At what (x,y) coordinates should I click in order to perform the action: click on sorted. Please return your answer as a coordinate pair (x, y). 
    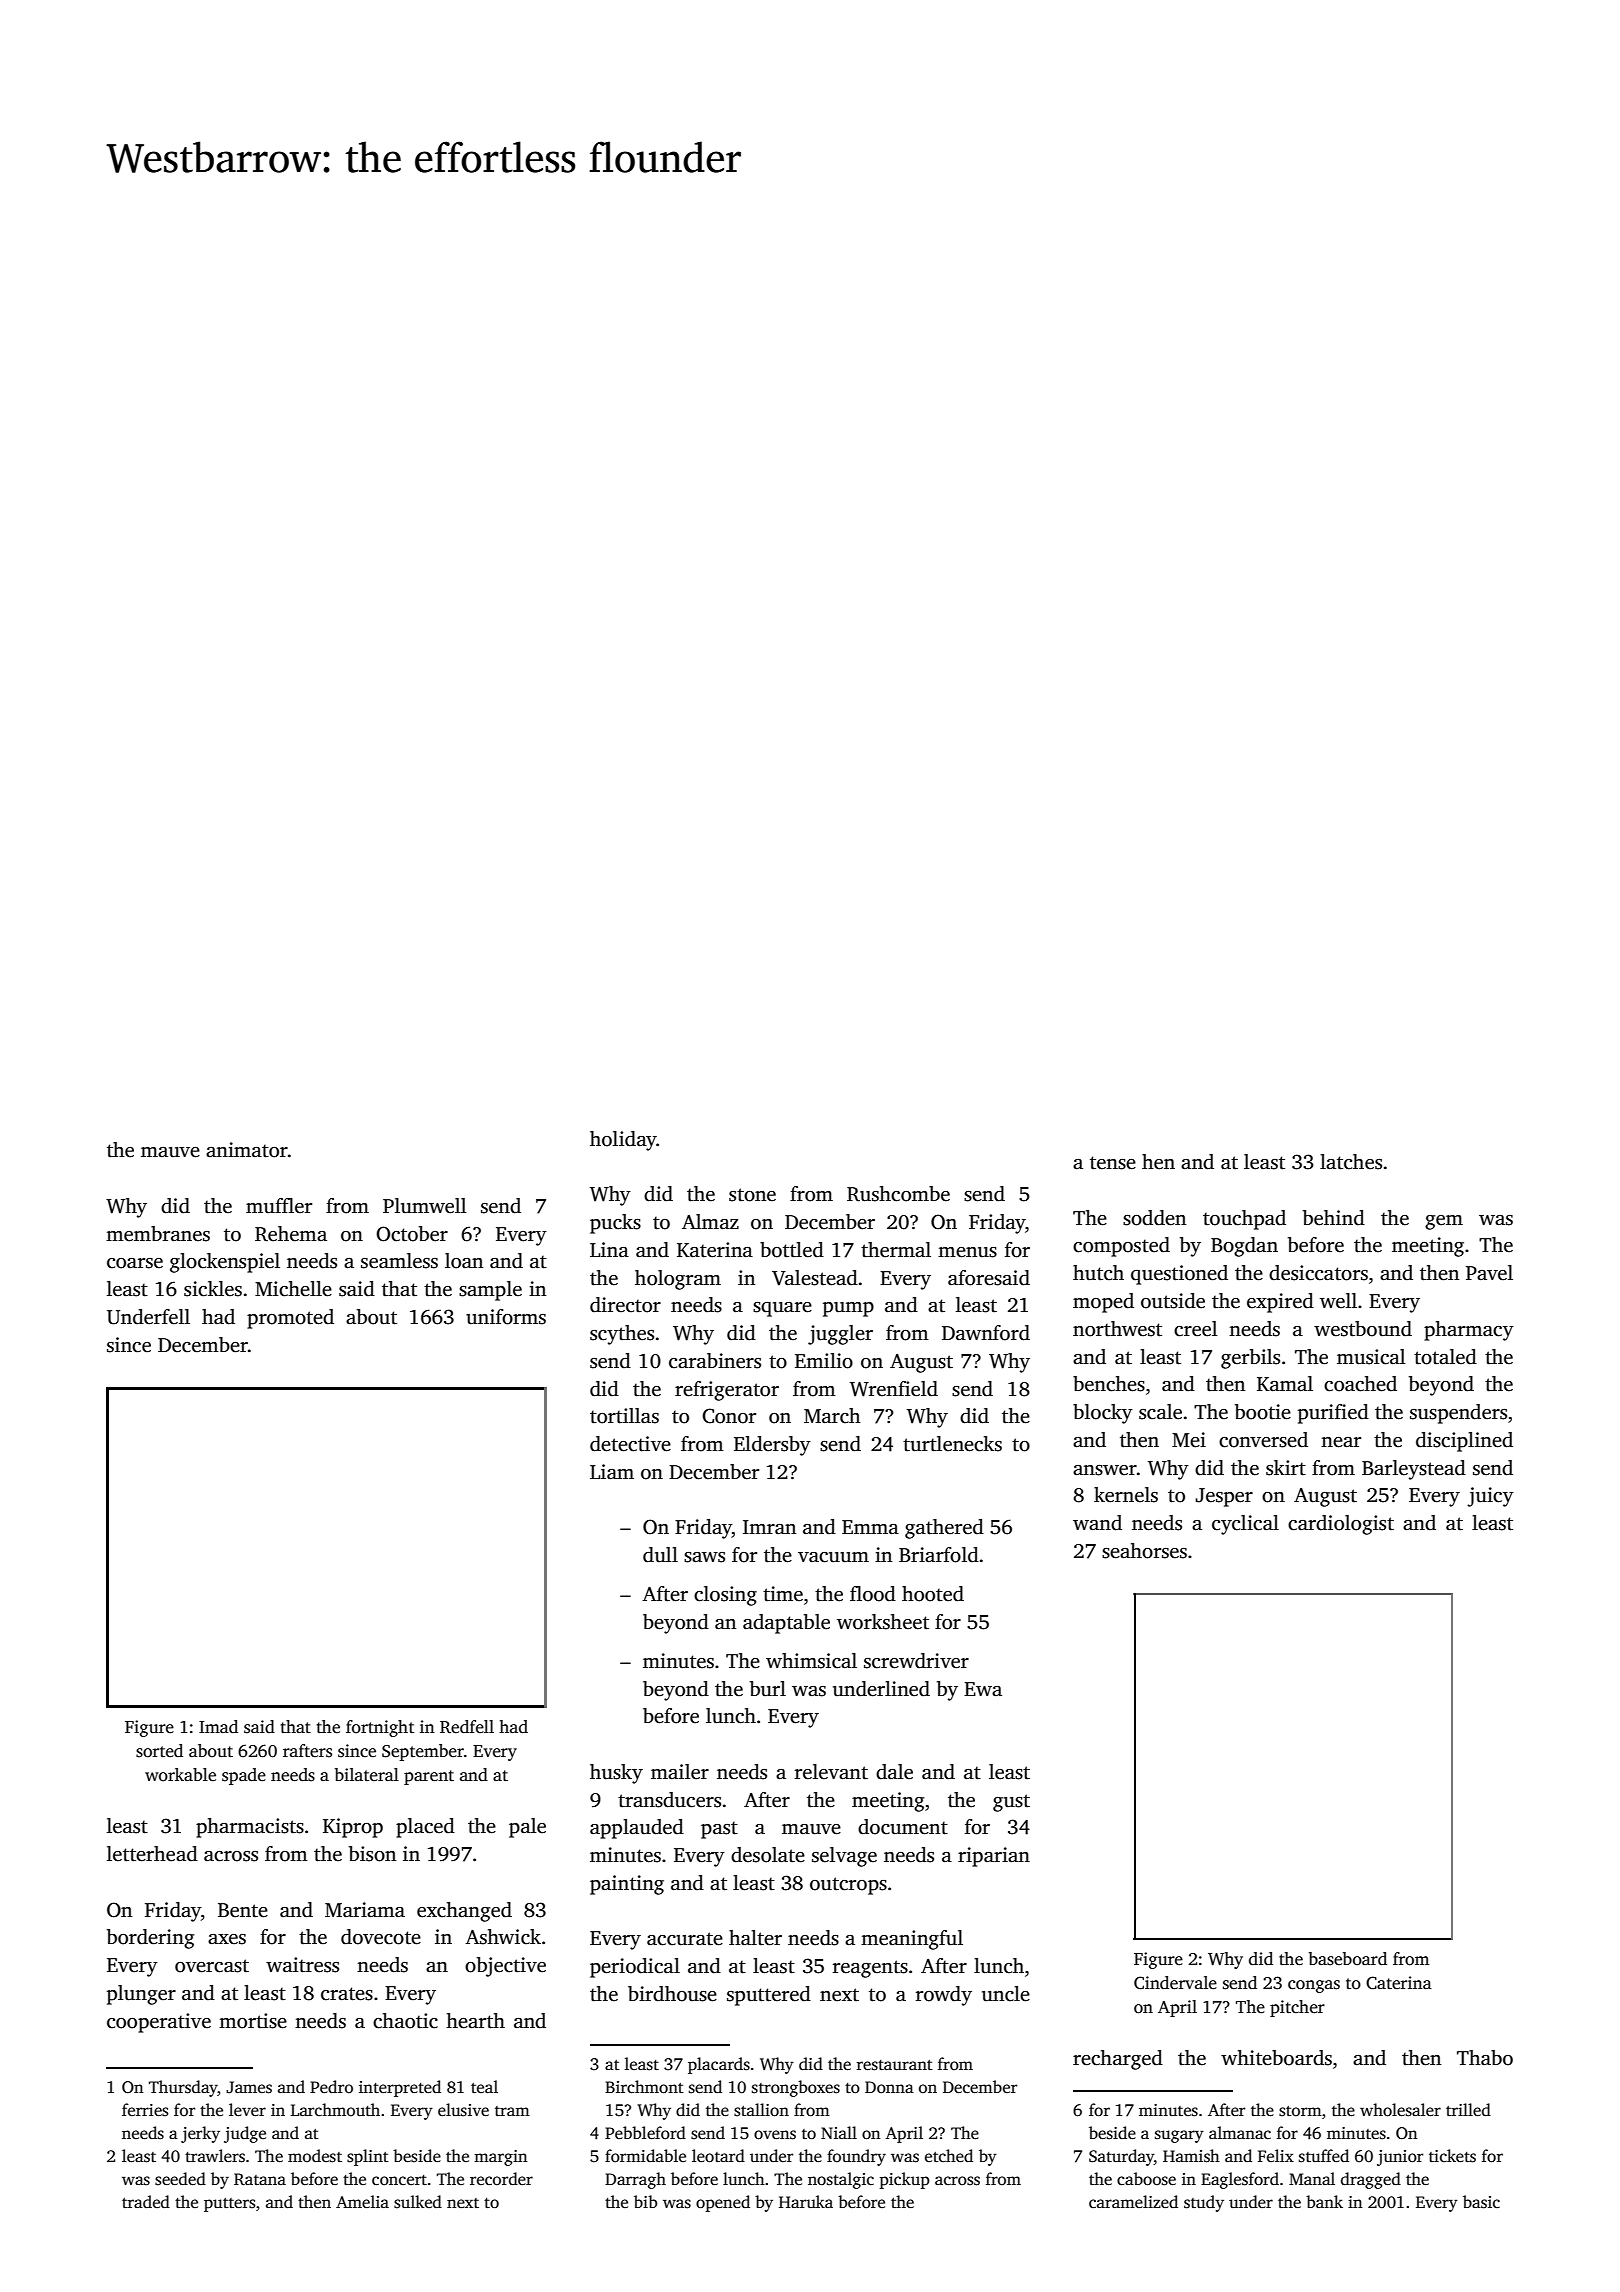
    Looking at the image, I should click on (159, 1751).
